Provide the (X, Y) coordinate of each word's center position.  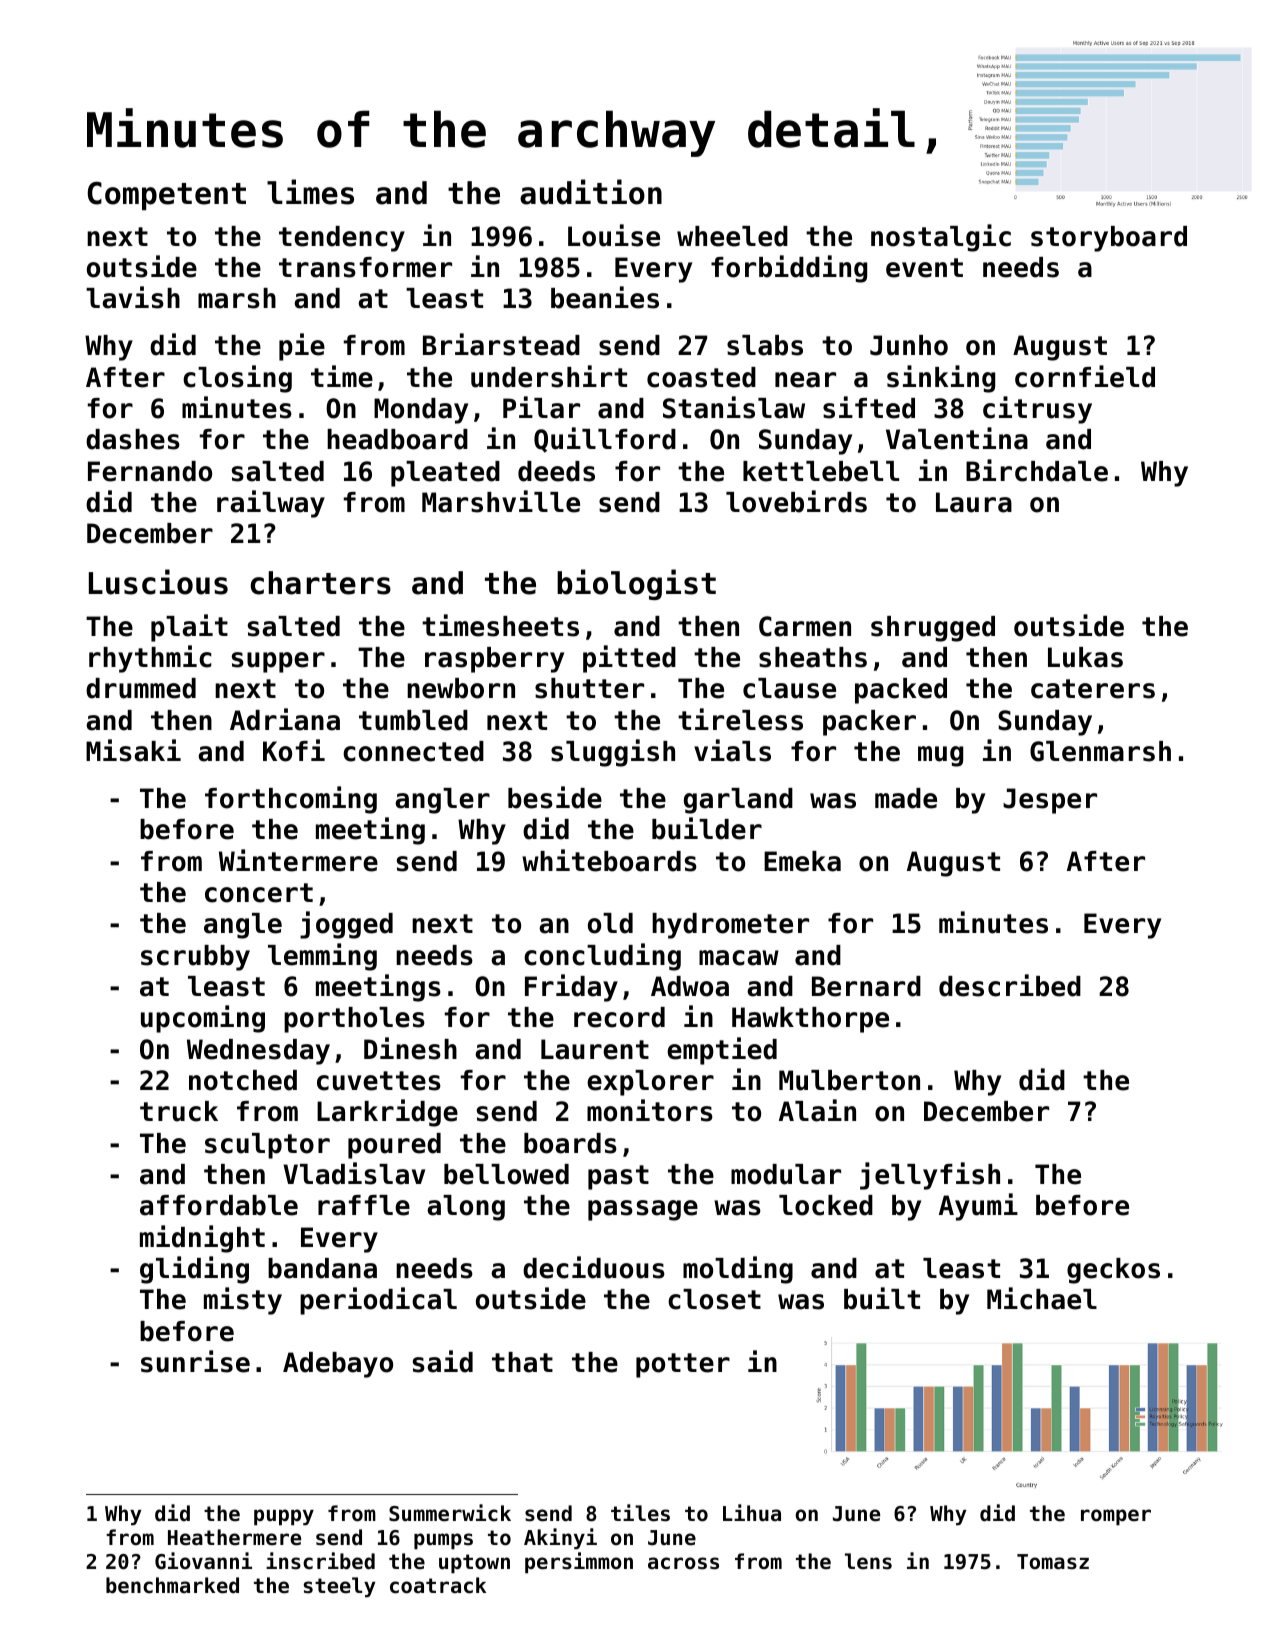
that (522, 1362)
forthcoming (291, 800)
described (1010, 985)
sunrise (195, 1361)
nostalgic (941, 238)
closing (237, 379)
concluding (602, 957)
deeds (556, 471)
